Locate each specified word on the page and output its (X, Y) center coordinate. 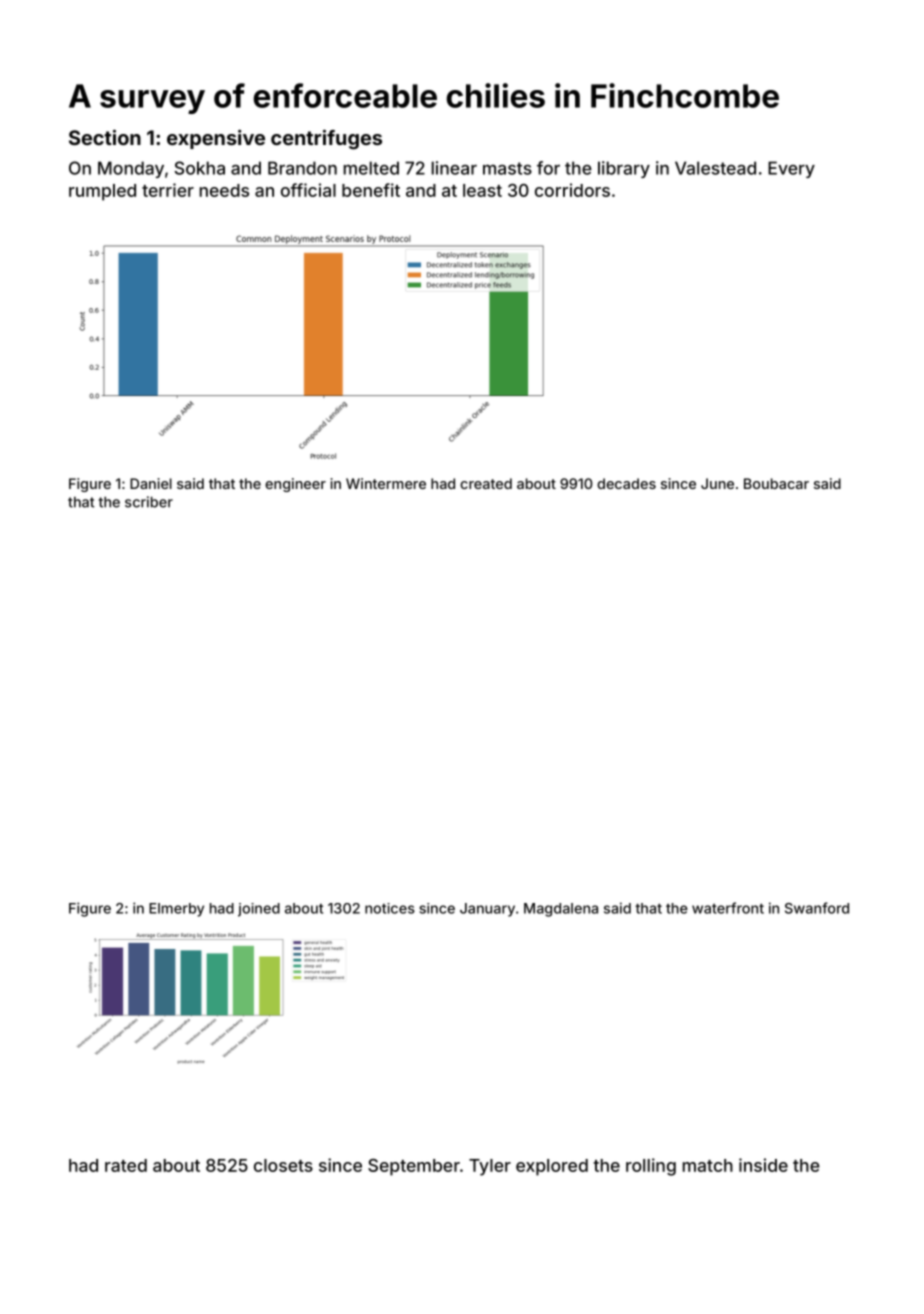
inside (763, 1165)
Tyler (490, 1167)
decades (626, 483)
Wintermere (386, 483)
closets (283, 1165)
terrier (168, 190)
